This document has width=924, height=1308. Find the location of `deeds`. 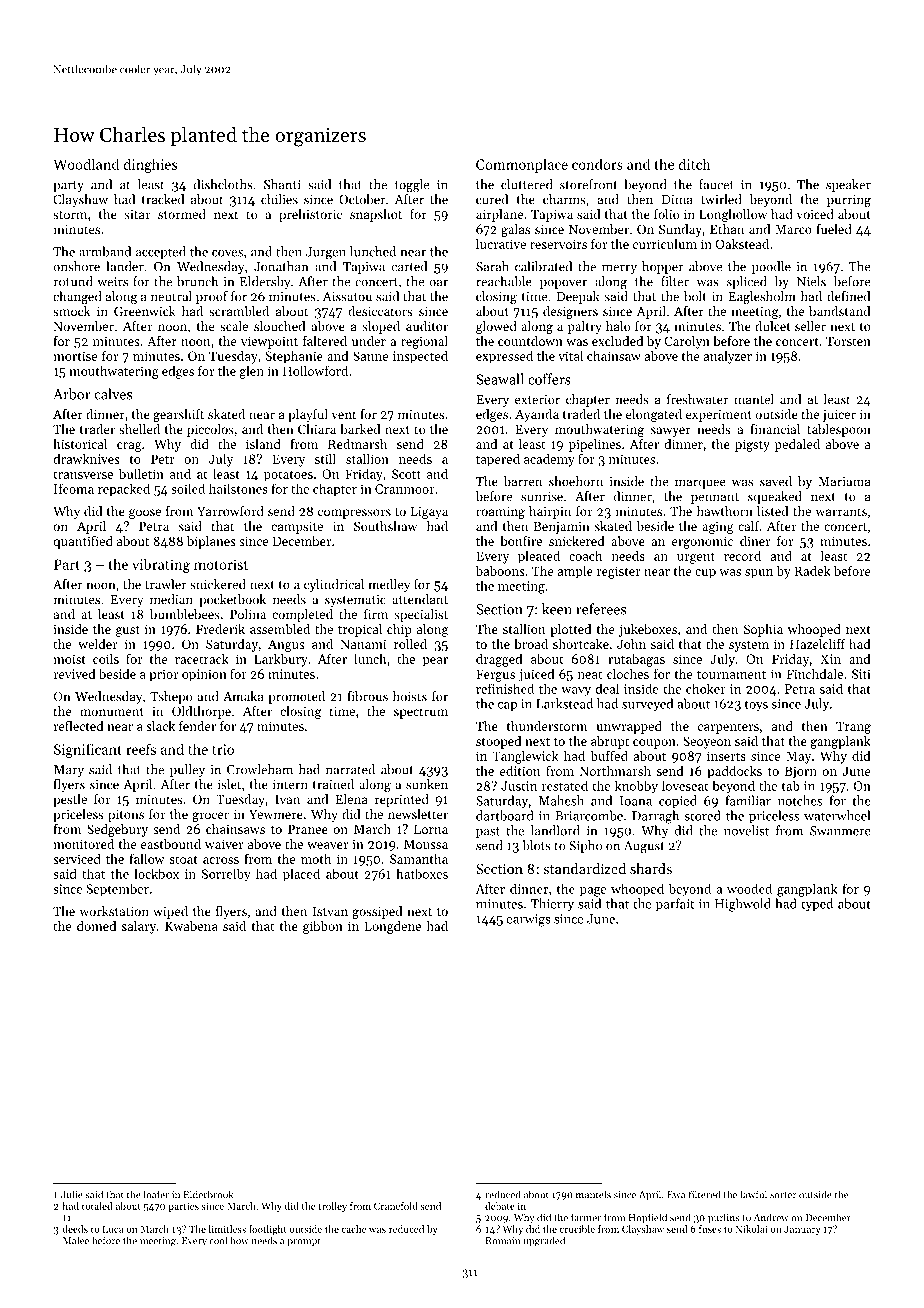

deeds is located at coordinates (75, 1229).
